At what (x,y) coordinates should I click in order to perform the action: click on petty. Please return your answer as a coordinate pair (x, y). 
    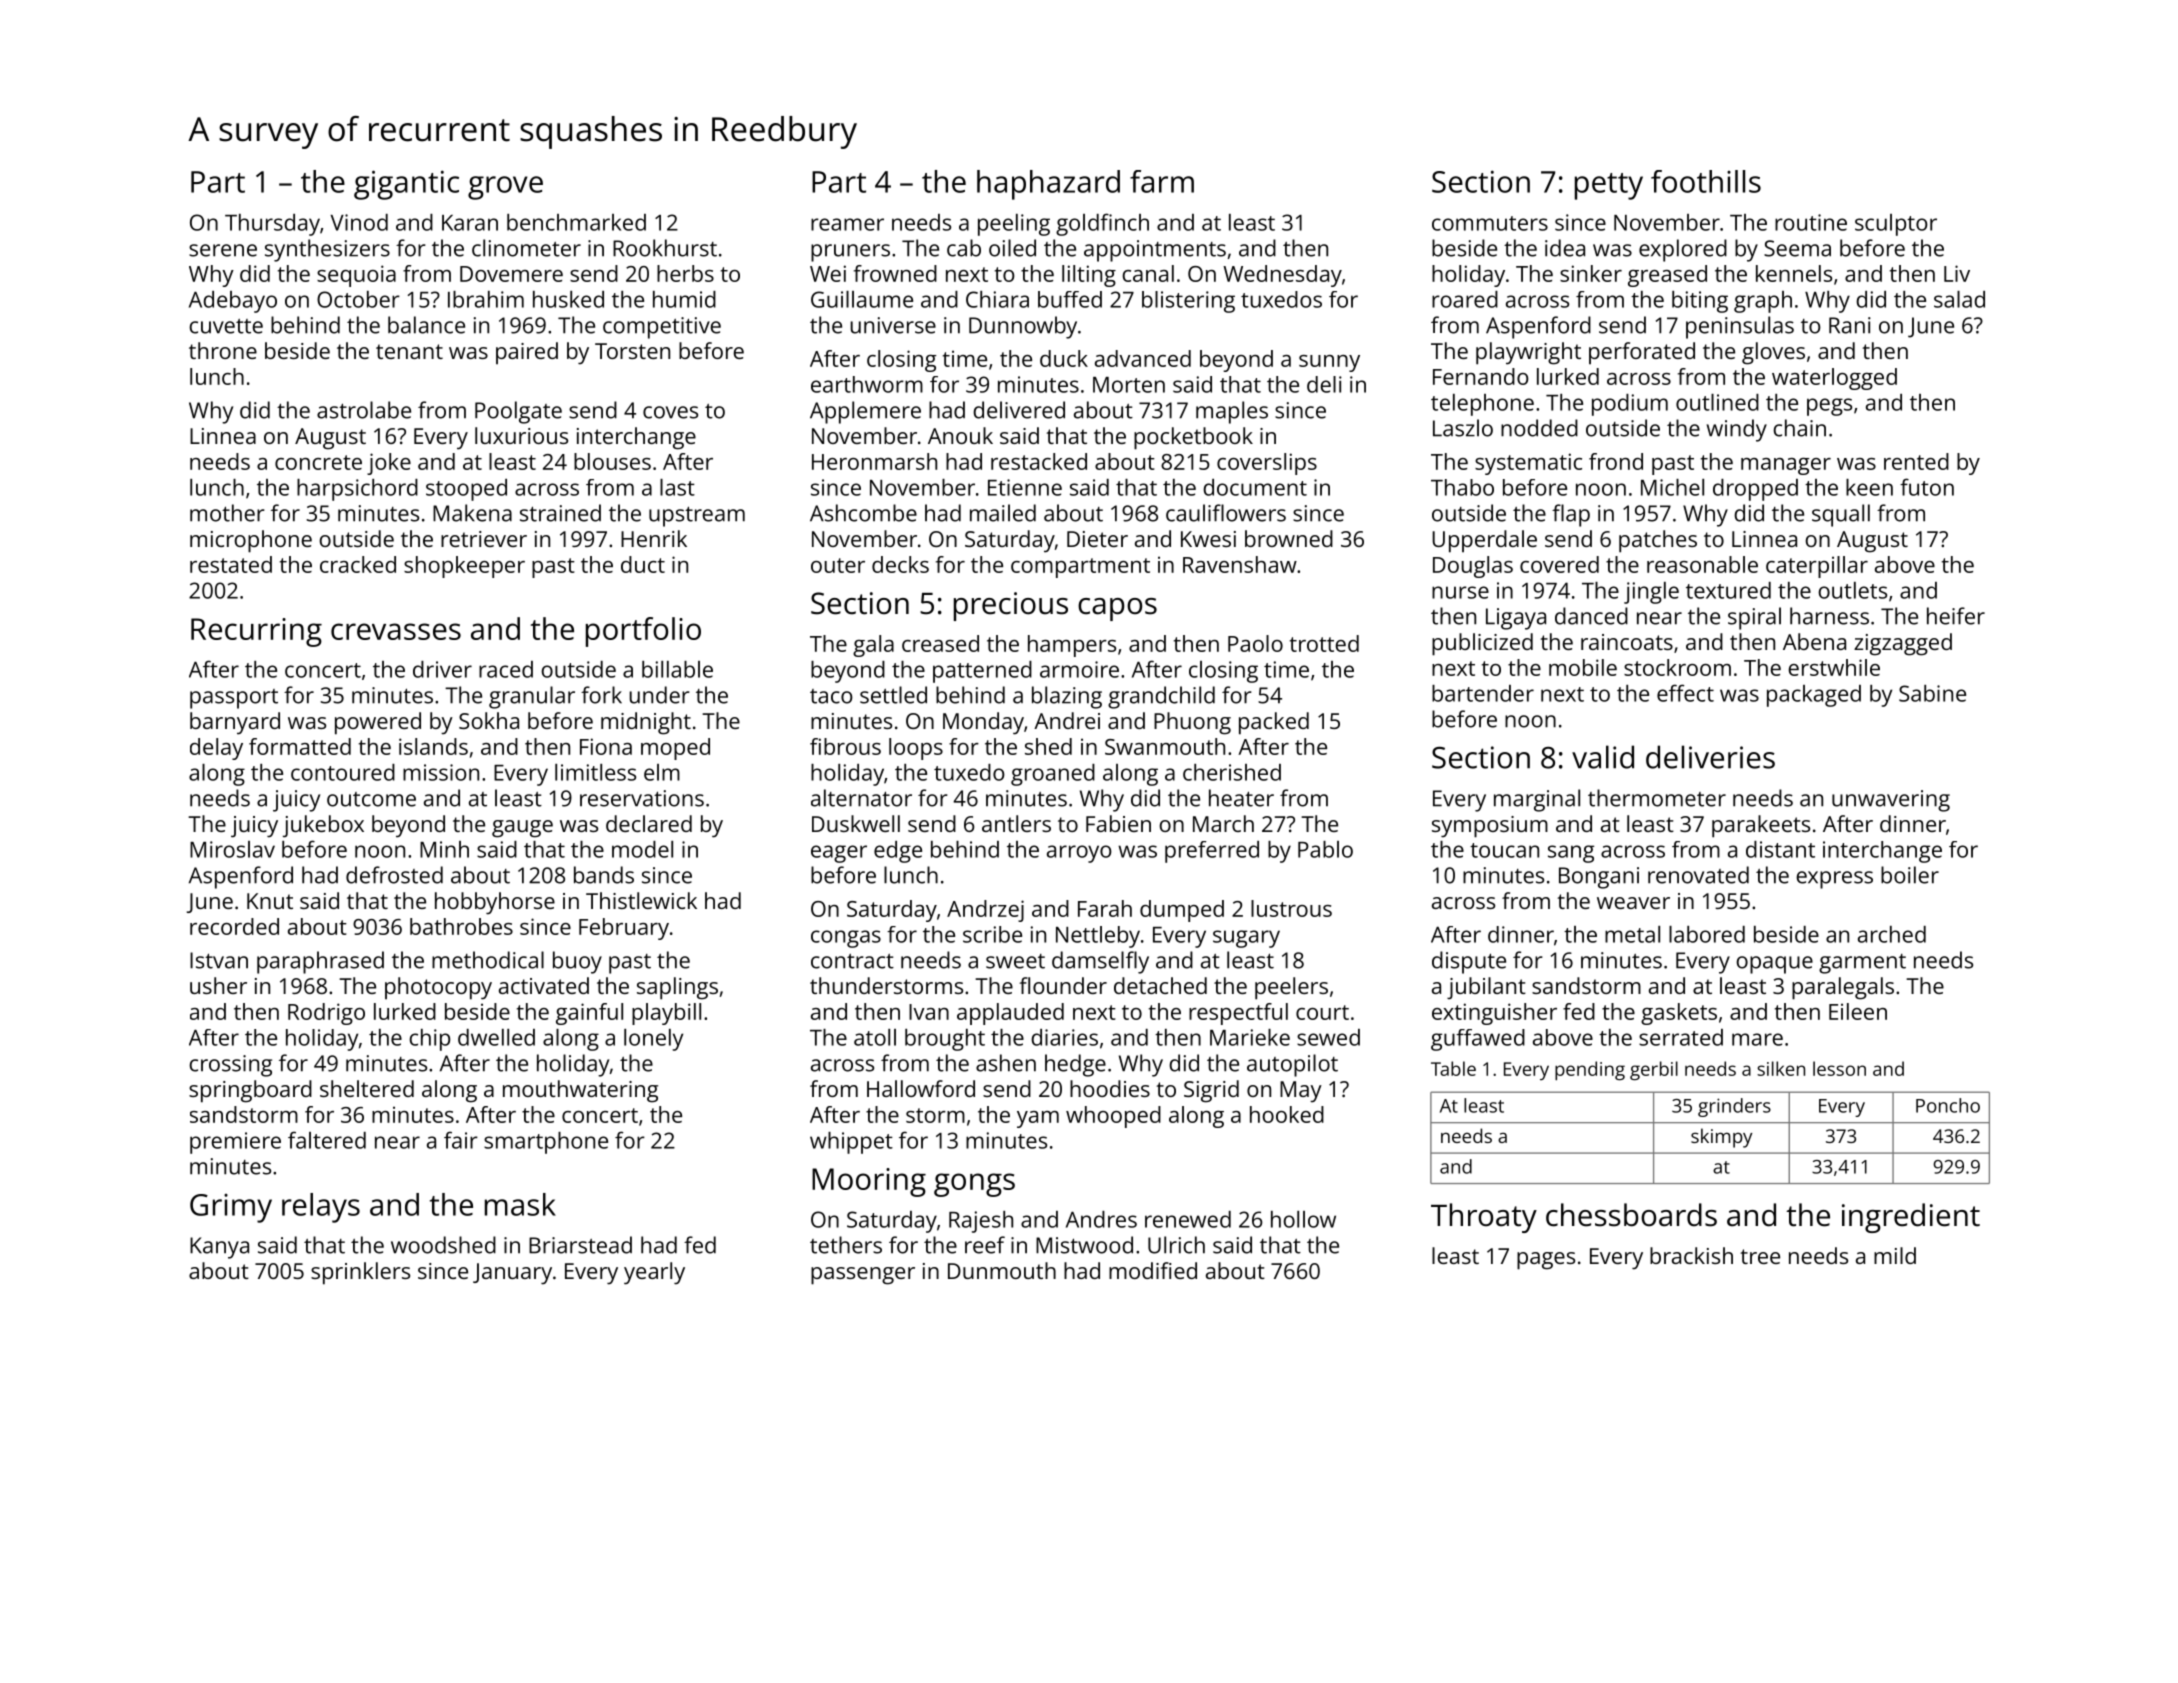
    Looking at the image, I should click on (1609, 186).
